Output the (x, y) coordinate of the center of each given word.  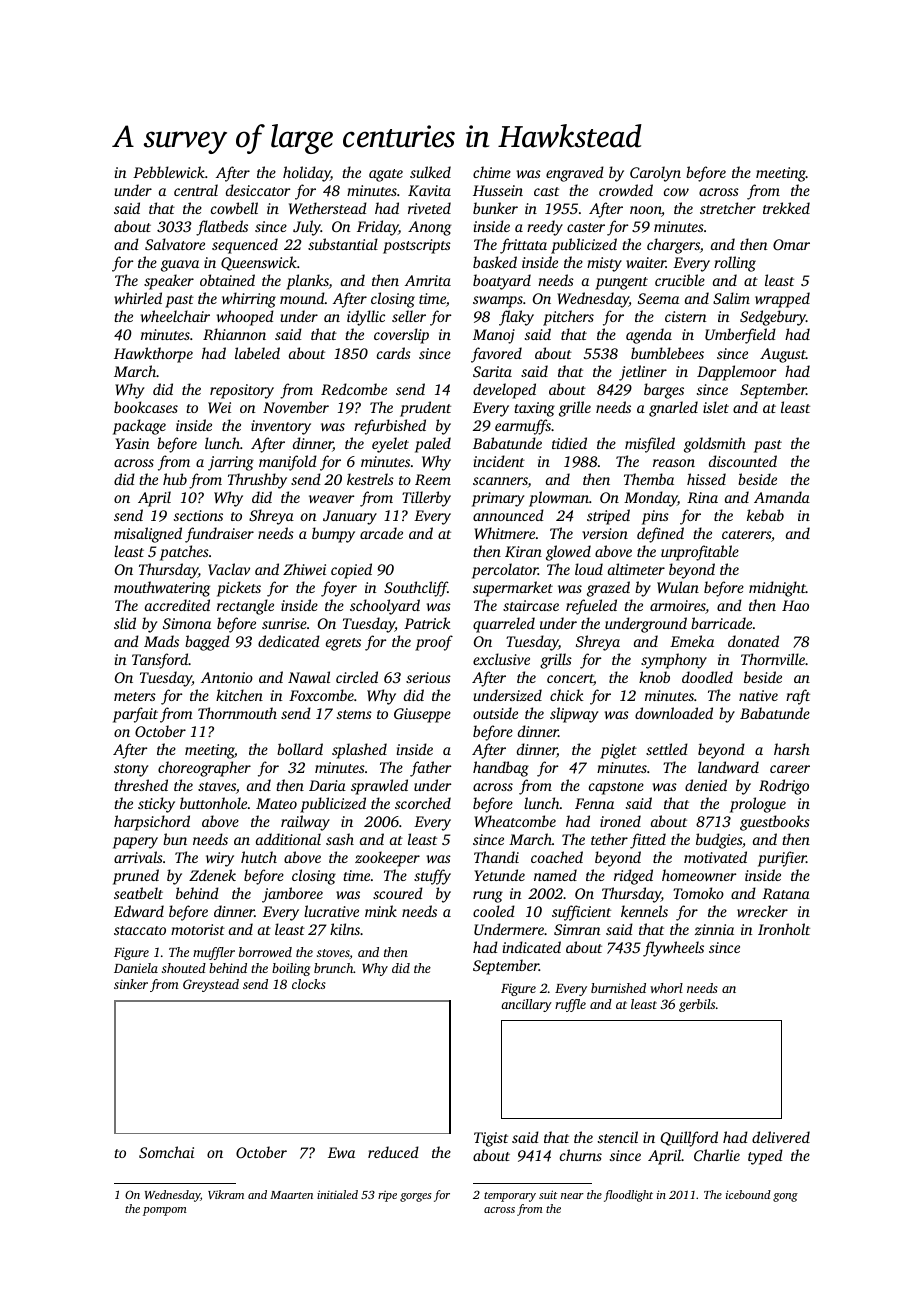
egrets (343, 644)
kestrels (370, 479)
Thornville (773, 659)
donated (753, 641)
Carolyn (655, 174)
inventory (281, 427)
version (605, 533)
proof (434, 643)
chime (492, 172)
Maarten (291, 1195)
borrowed (265, 952)
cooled (494, 911)
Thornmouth (237, 713)
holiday (307, 174)
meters (135, 696)
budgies (719, 841)
